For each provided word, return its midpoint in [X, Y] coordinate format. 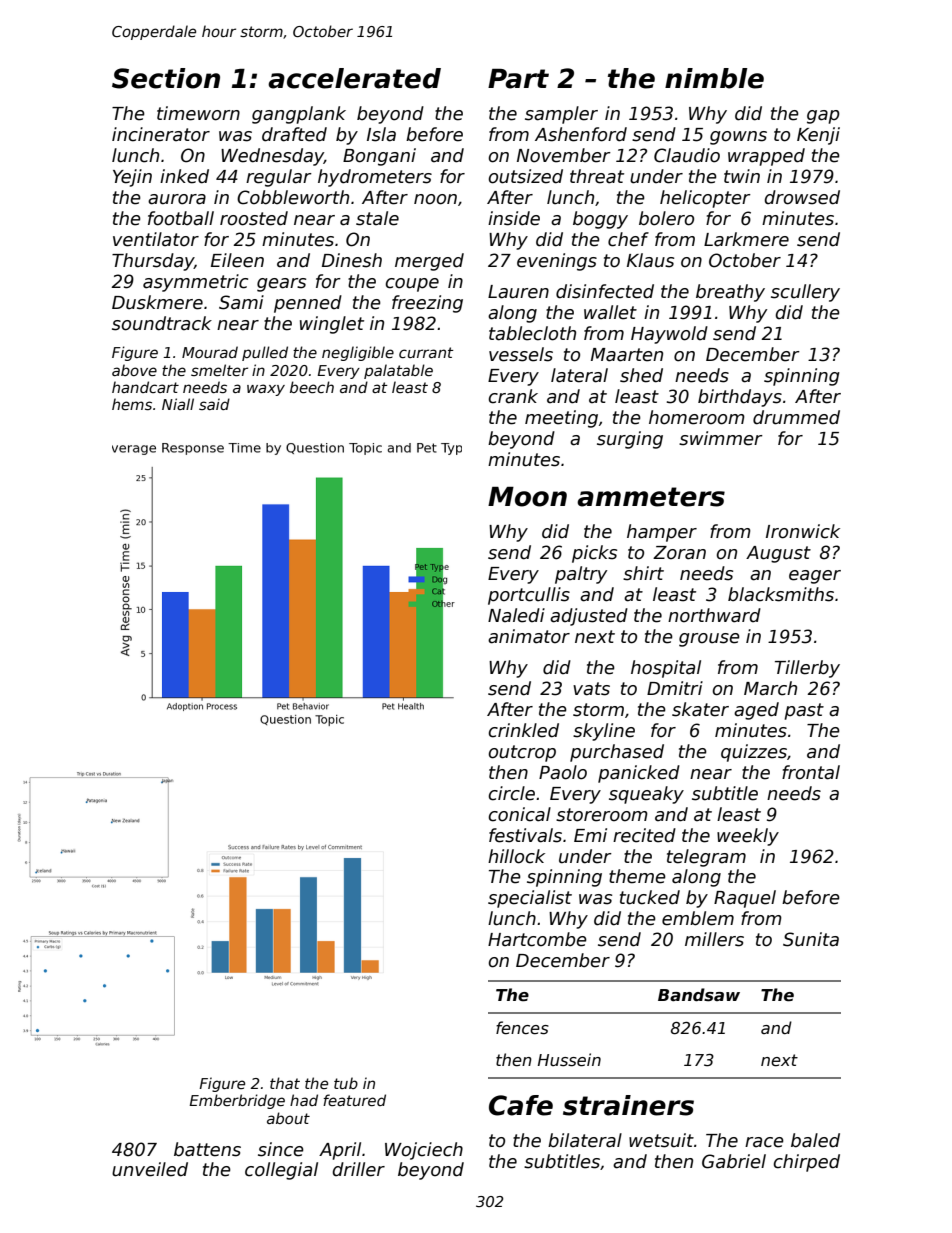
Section [166, 78]
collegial [281, 1171]
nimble [714, 78]
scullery [805, 293]
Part [518, 79]
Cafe [521, 1105]
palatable [398, 371]
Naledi [516, 615]
